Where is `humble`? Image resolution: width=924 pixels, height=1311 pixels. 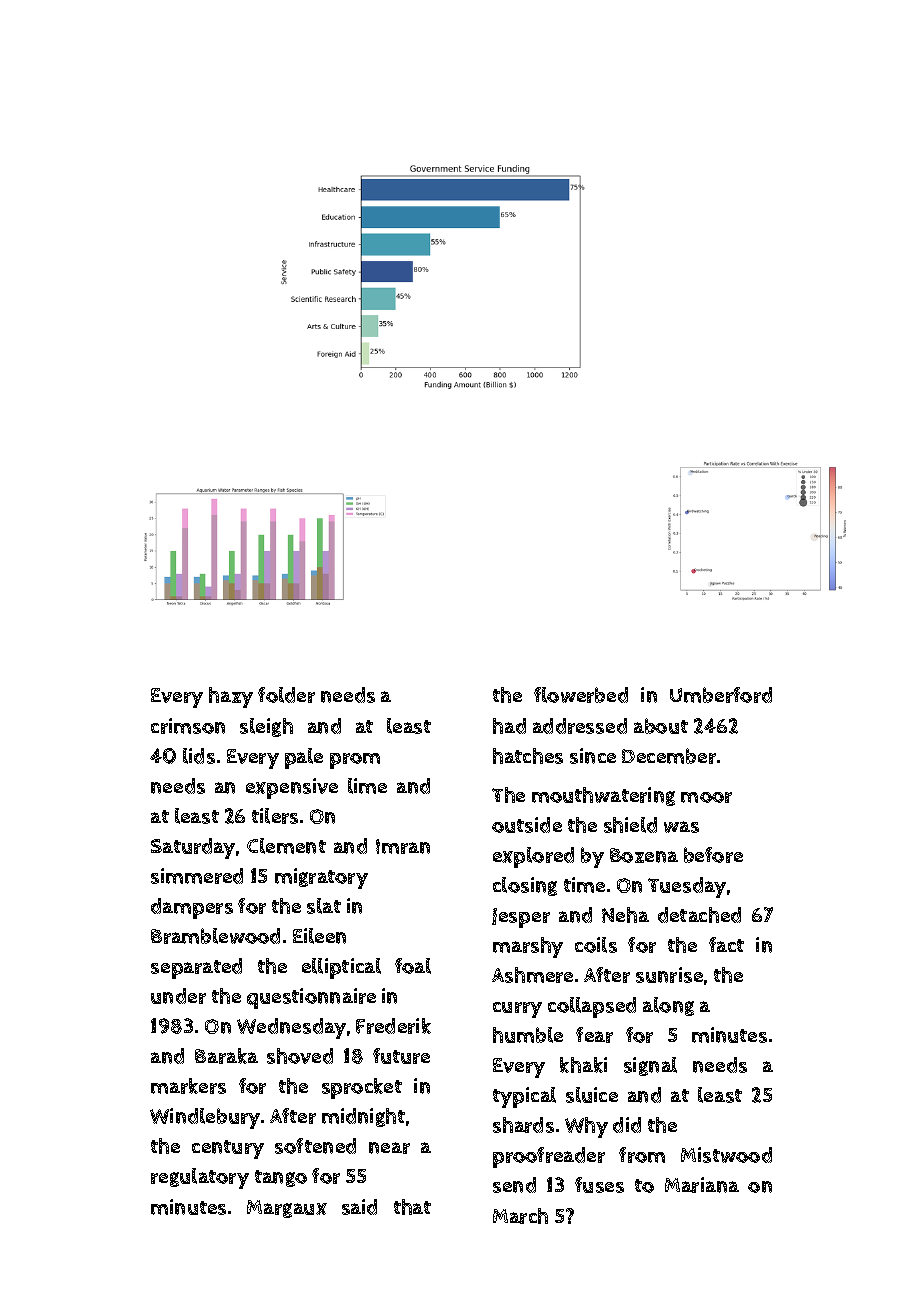
humble is located at coordinates (528, 1035).
